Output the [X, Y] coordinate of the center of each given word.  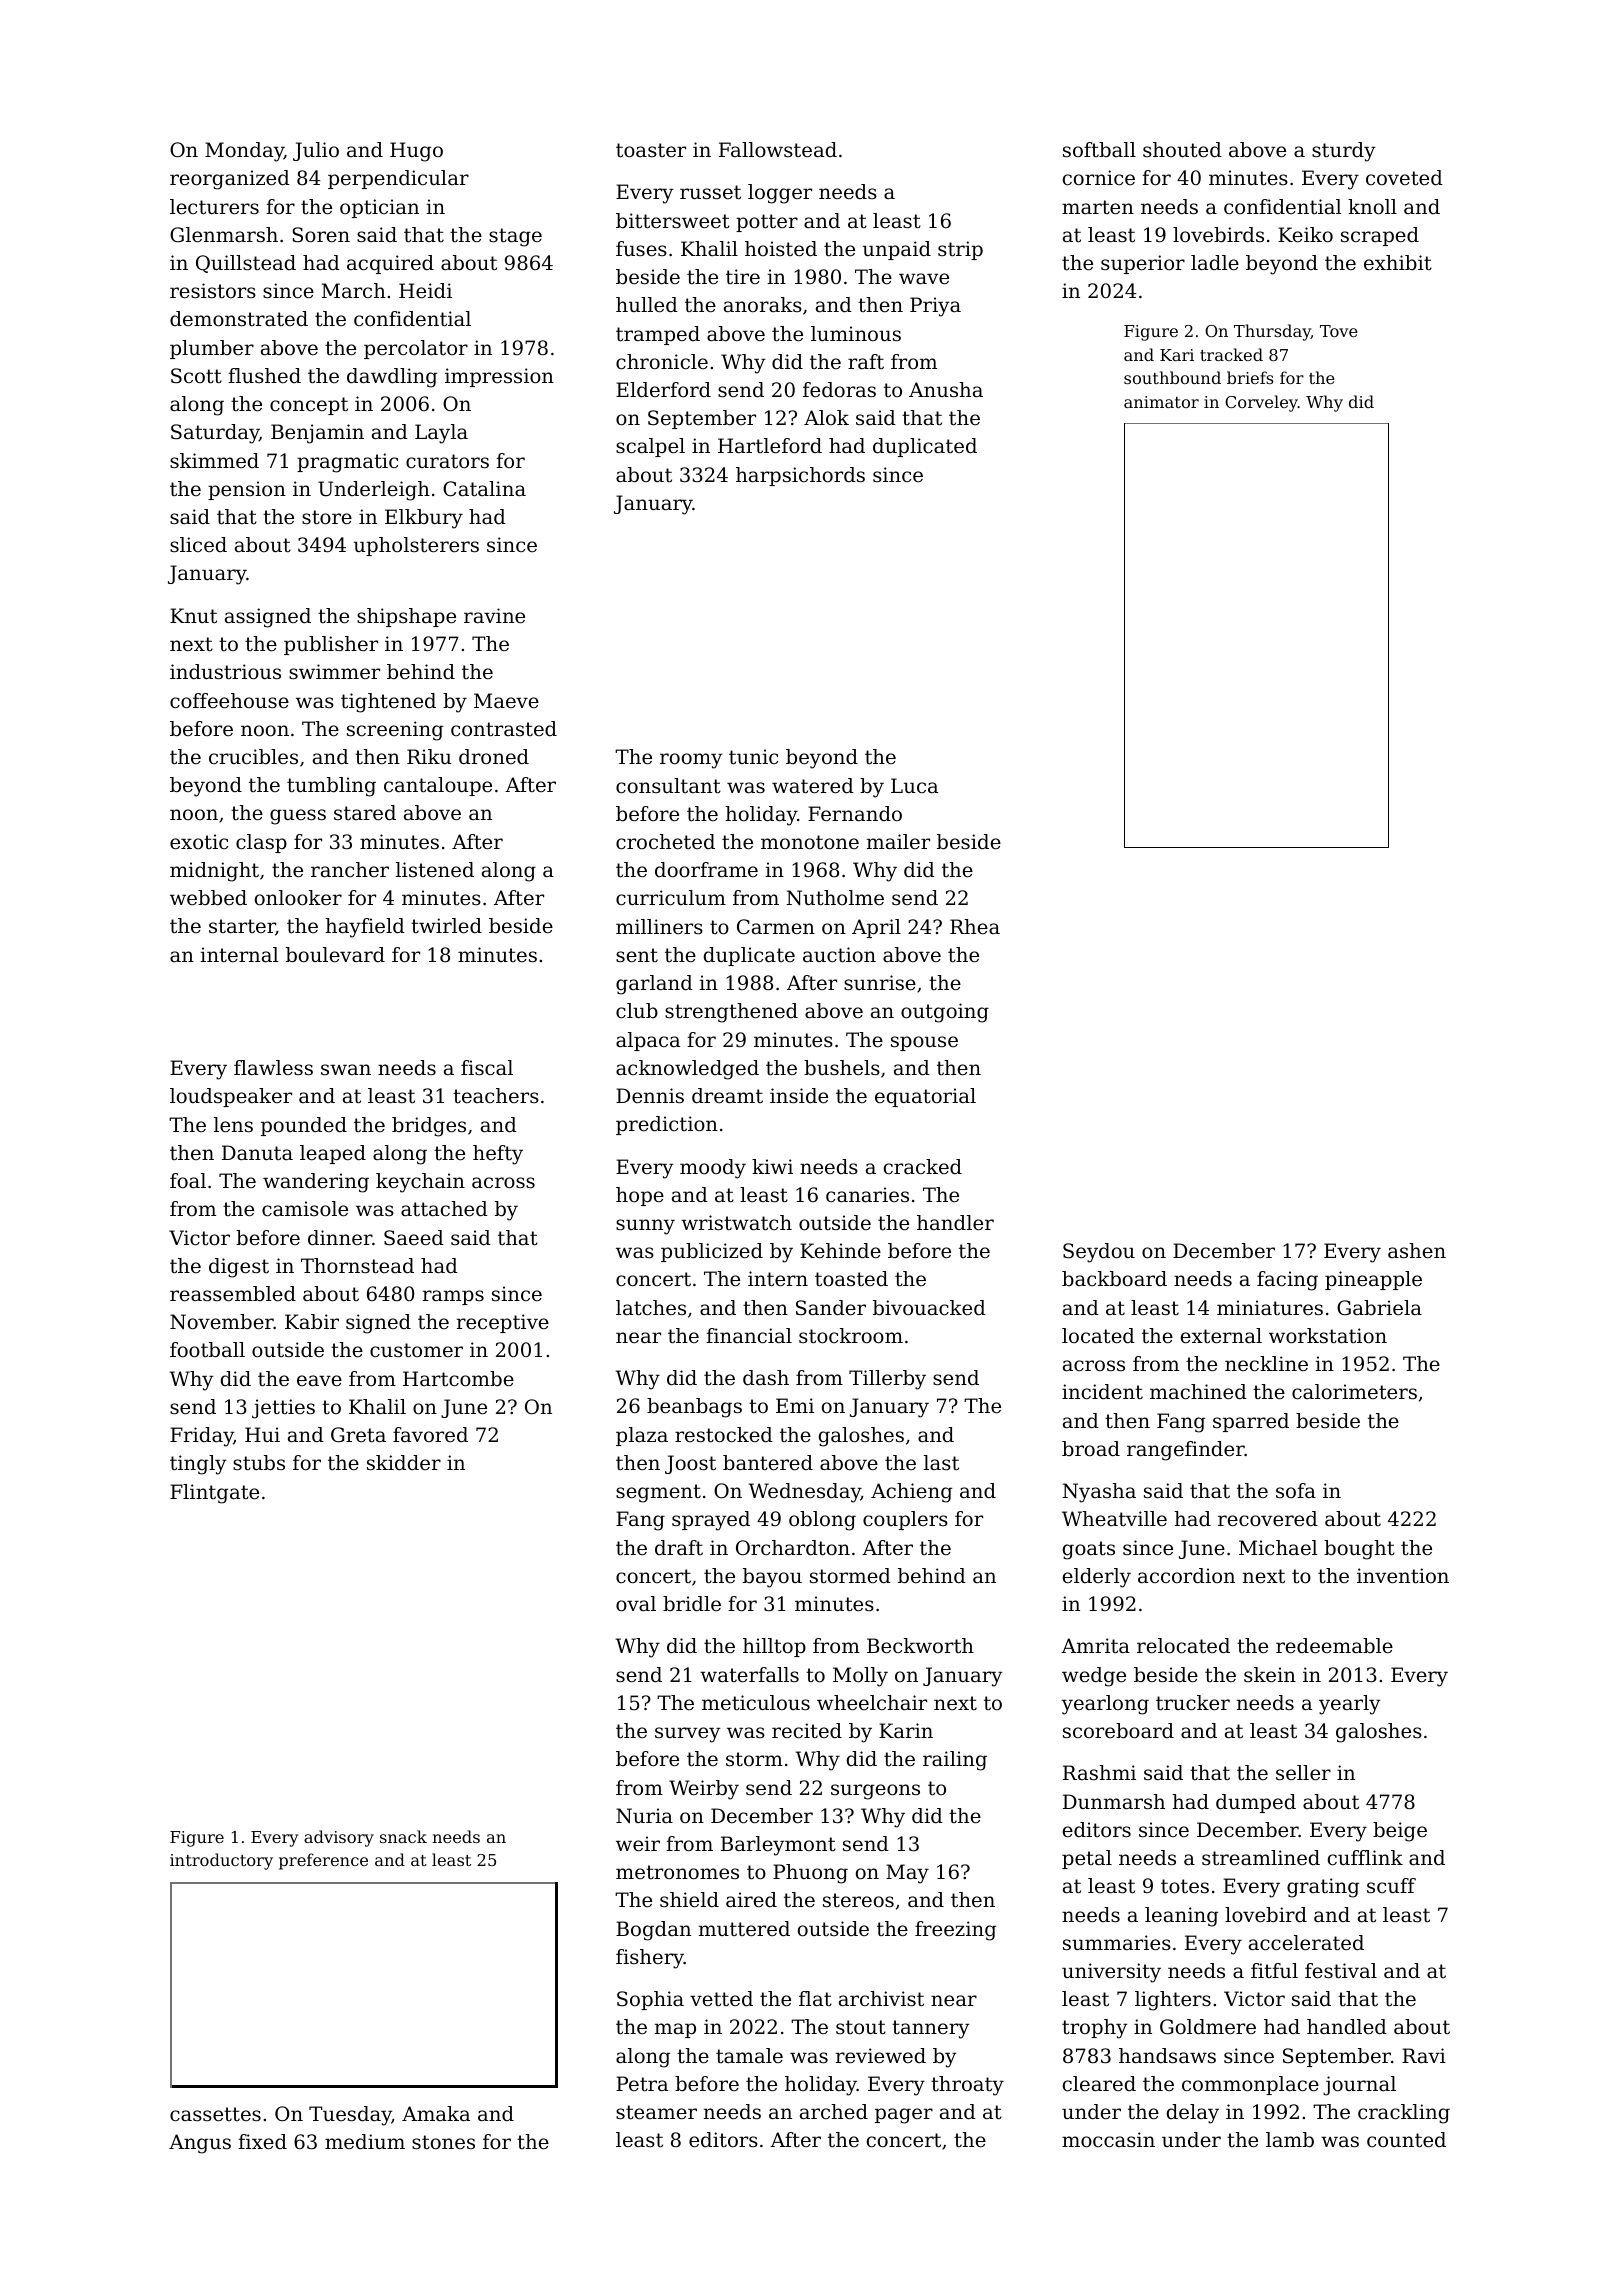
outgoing [945, 1013]
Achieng [911, 1493]
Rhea [975, 927]
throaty [967, 2086]
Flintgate [214, 1494]
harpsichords [800, 476]
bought [1359, 1550]
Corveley [1261, 403]
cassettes [215, 2114]
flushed [264, 375]
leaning [1181, 1917]
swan [346, 1069]
